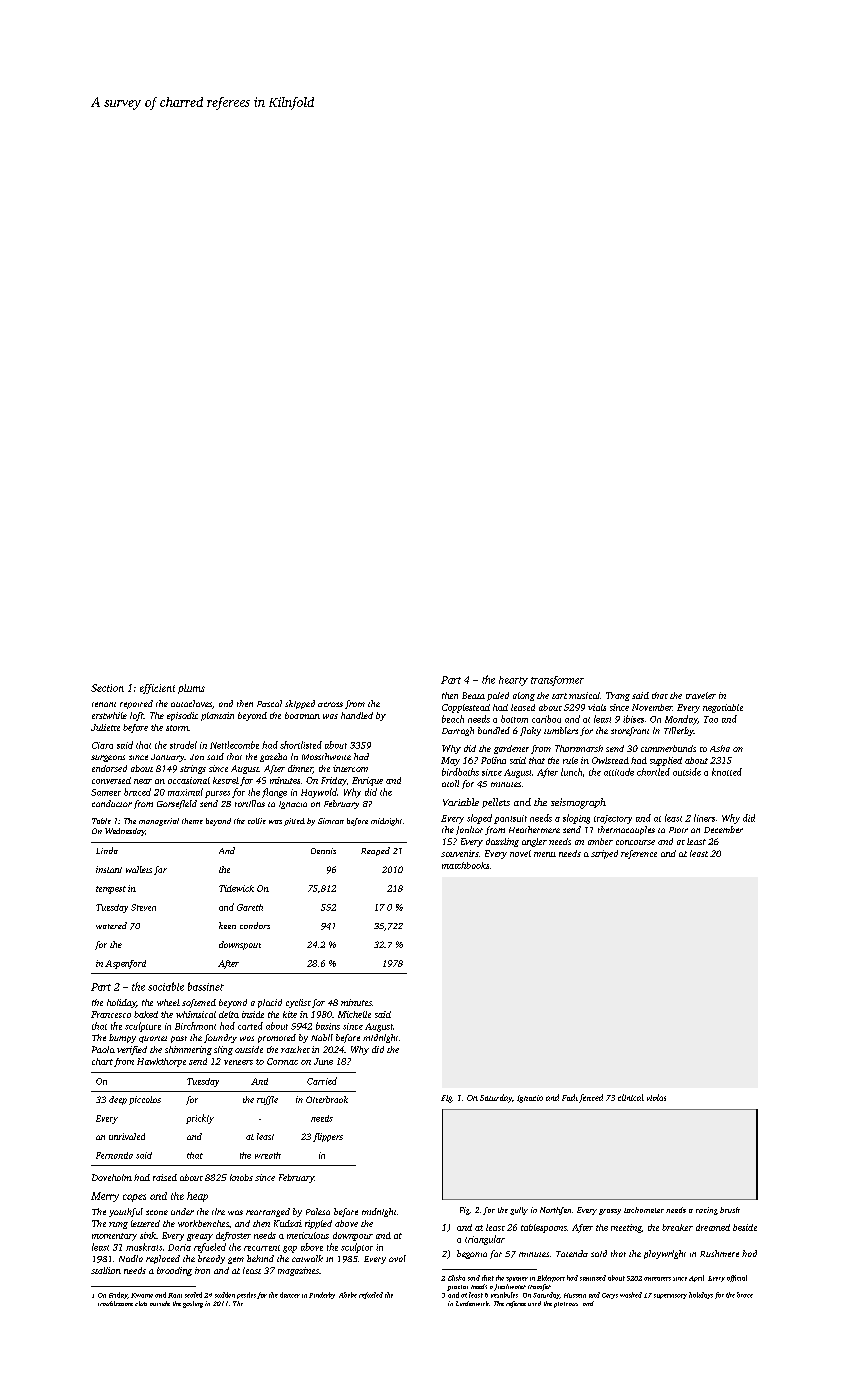  I want to click on Simran, so click(331, 821).
